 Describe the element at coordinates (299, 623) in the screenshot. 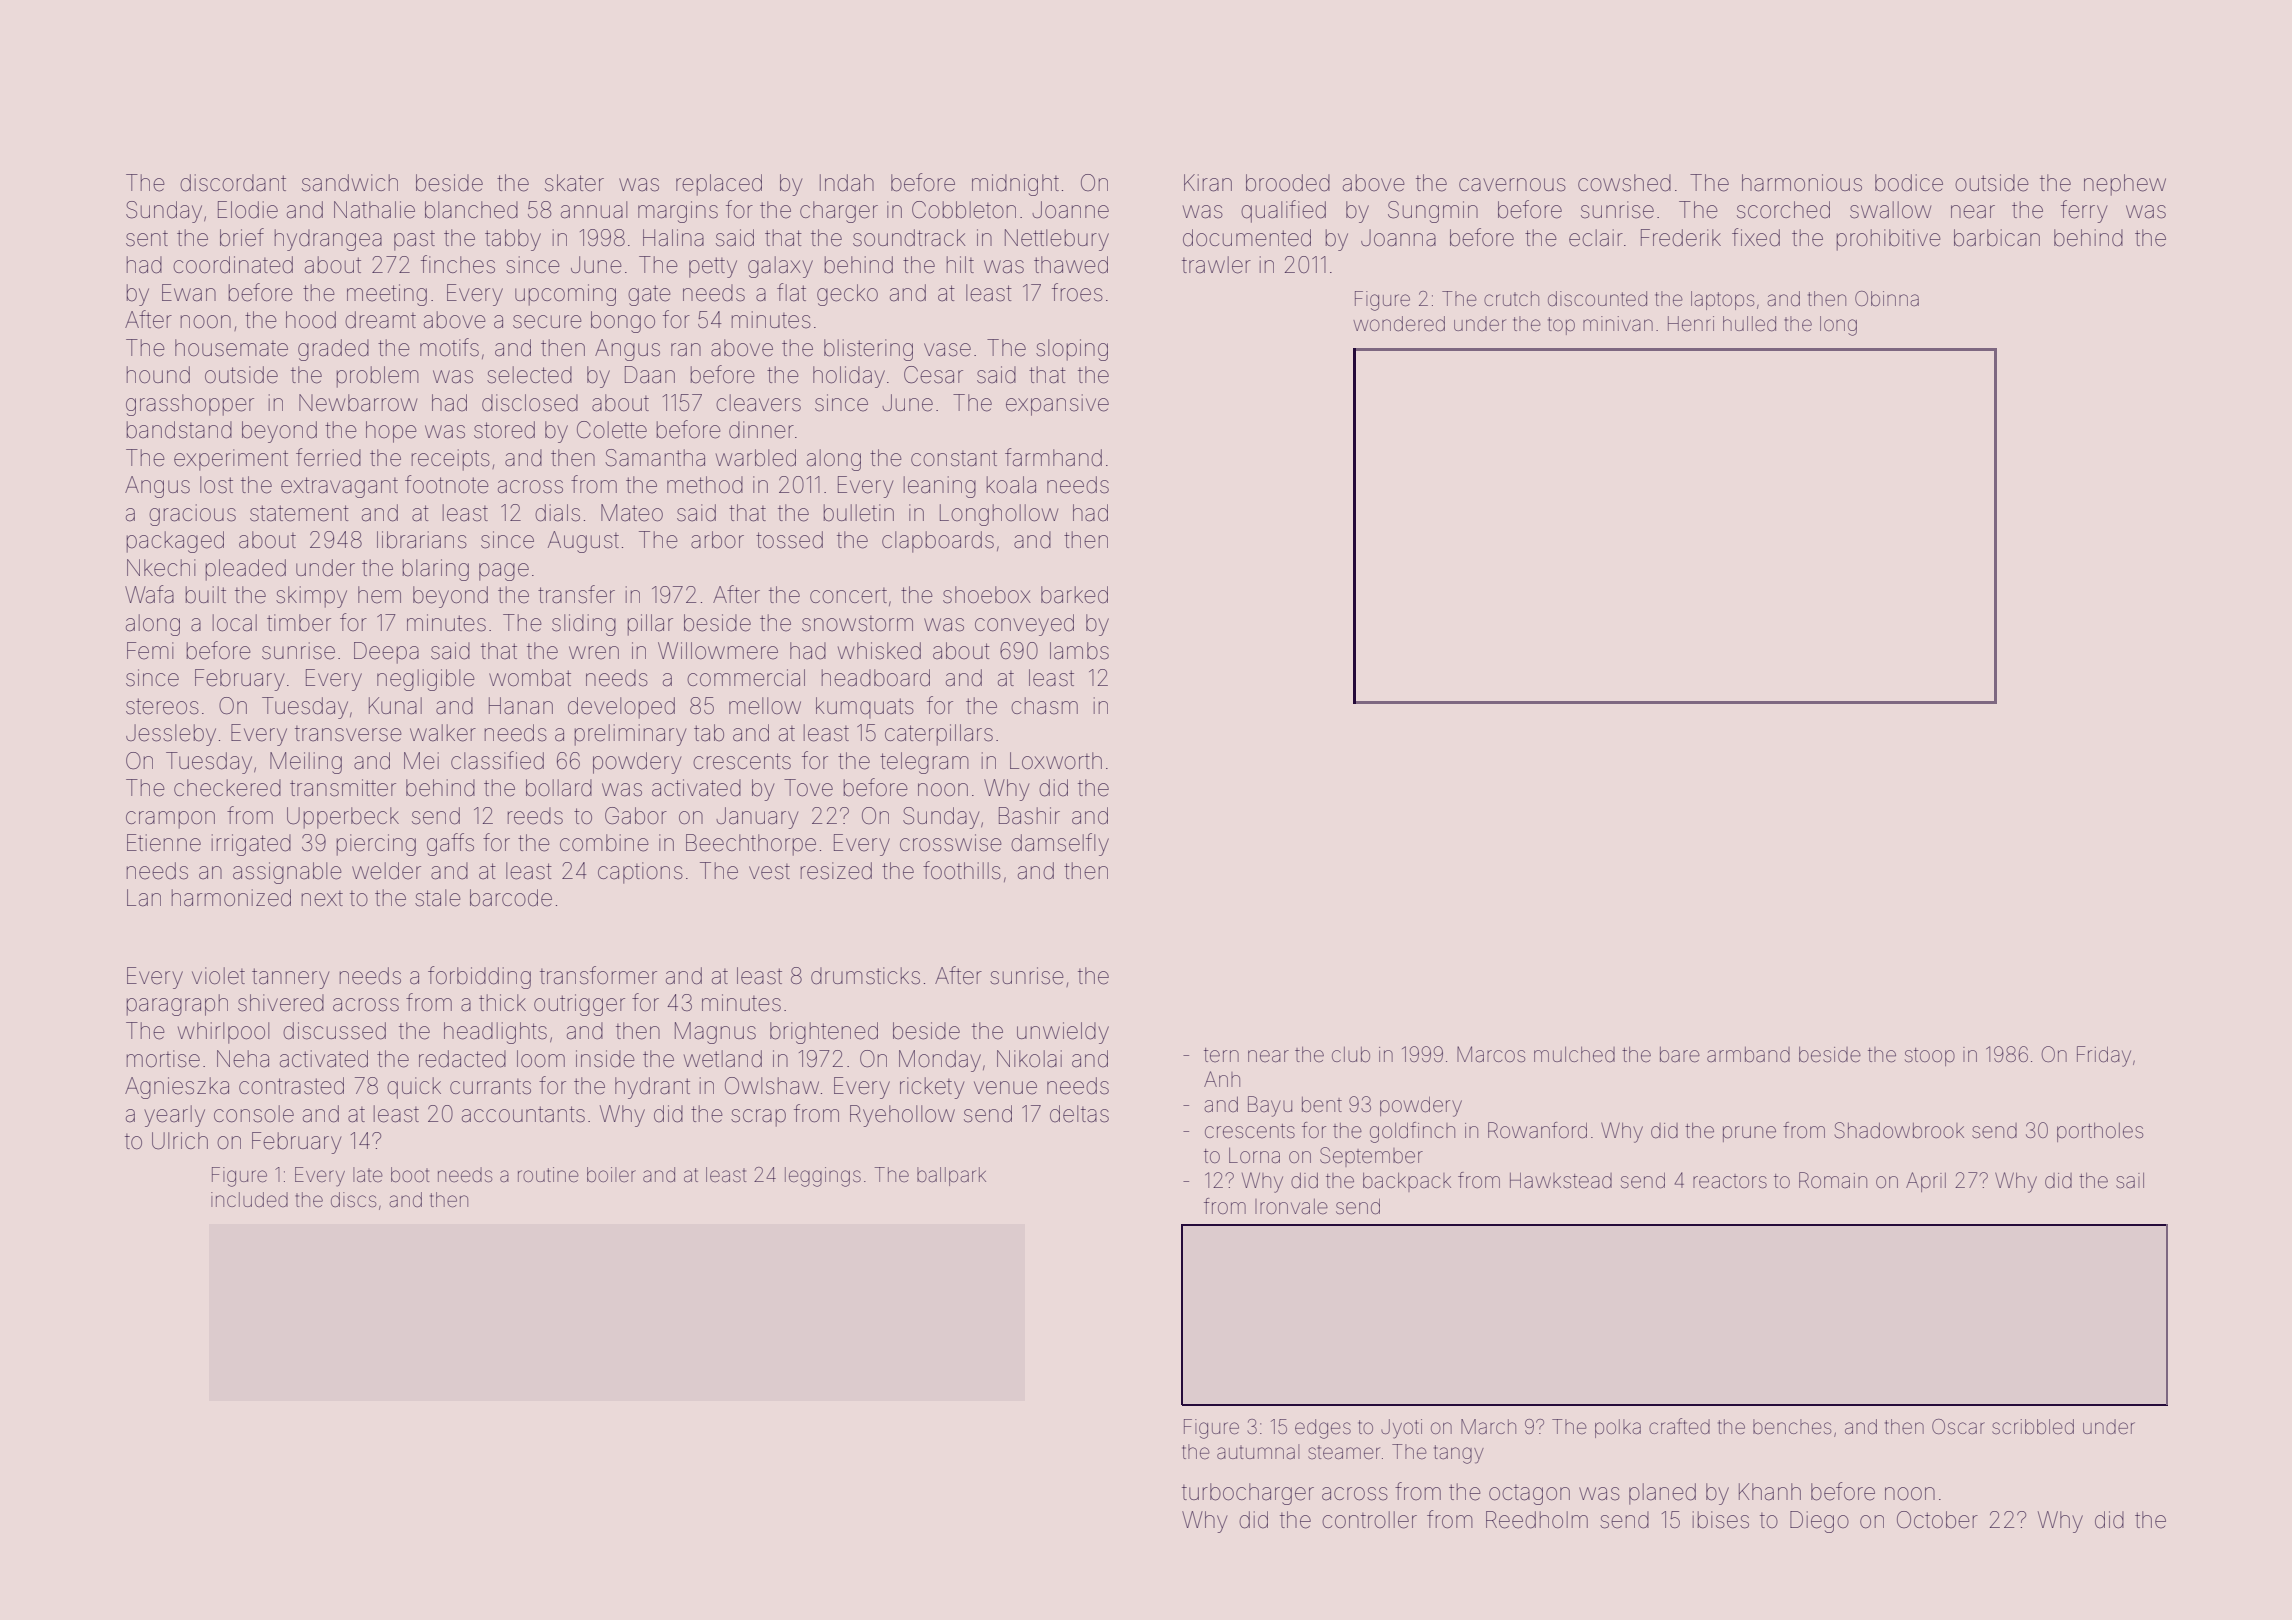

I see `timber` at that location.
